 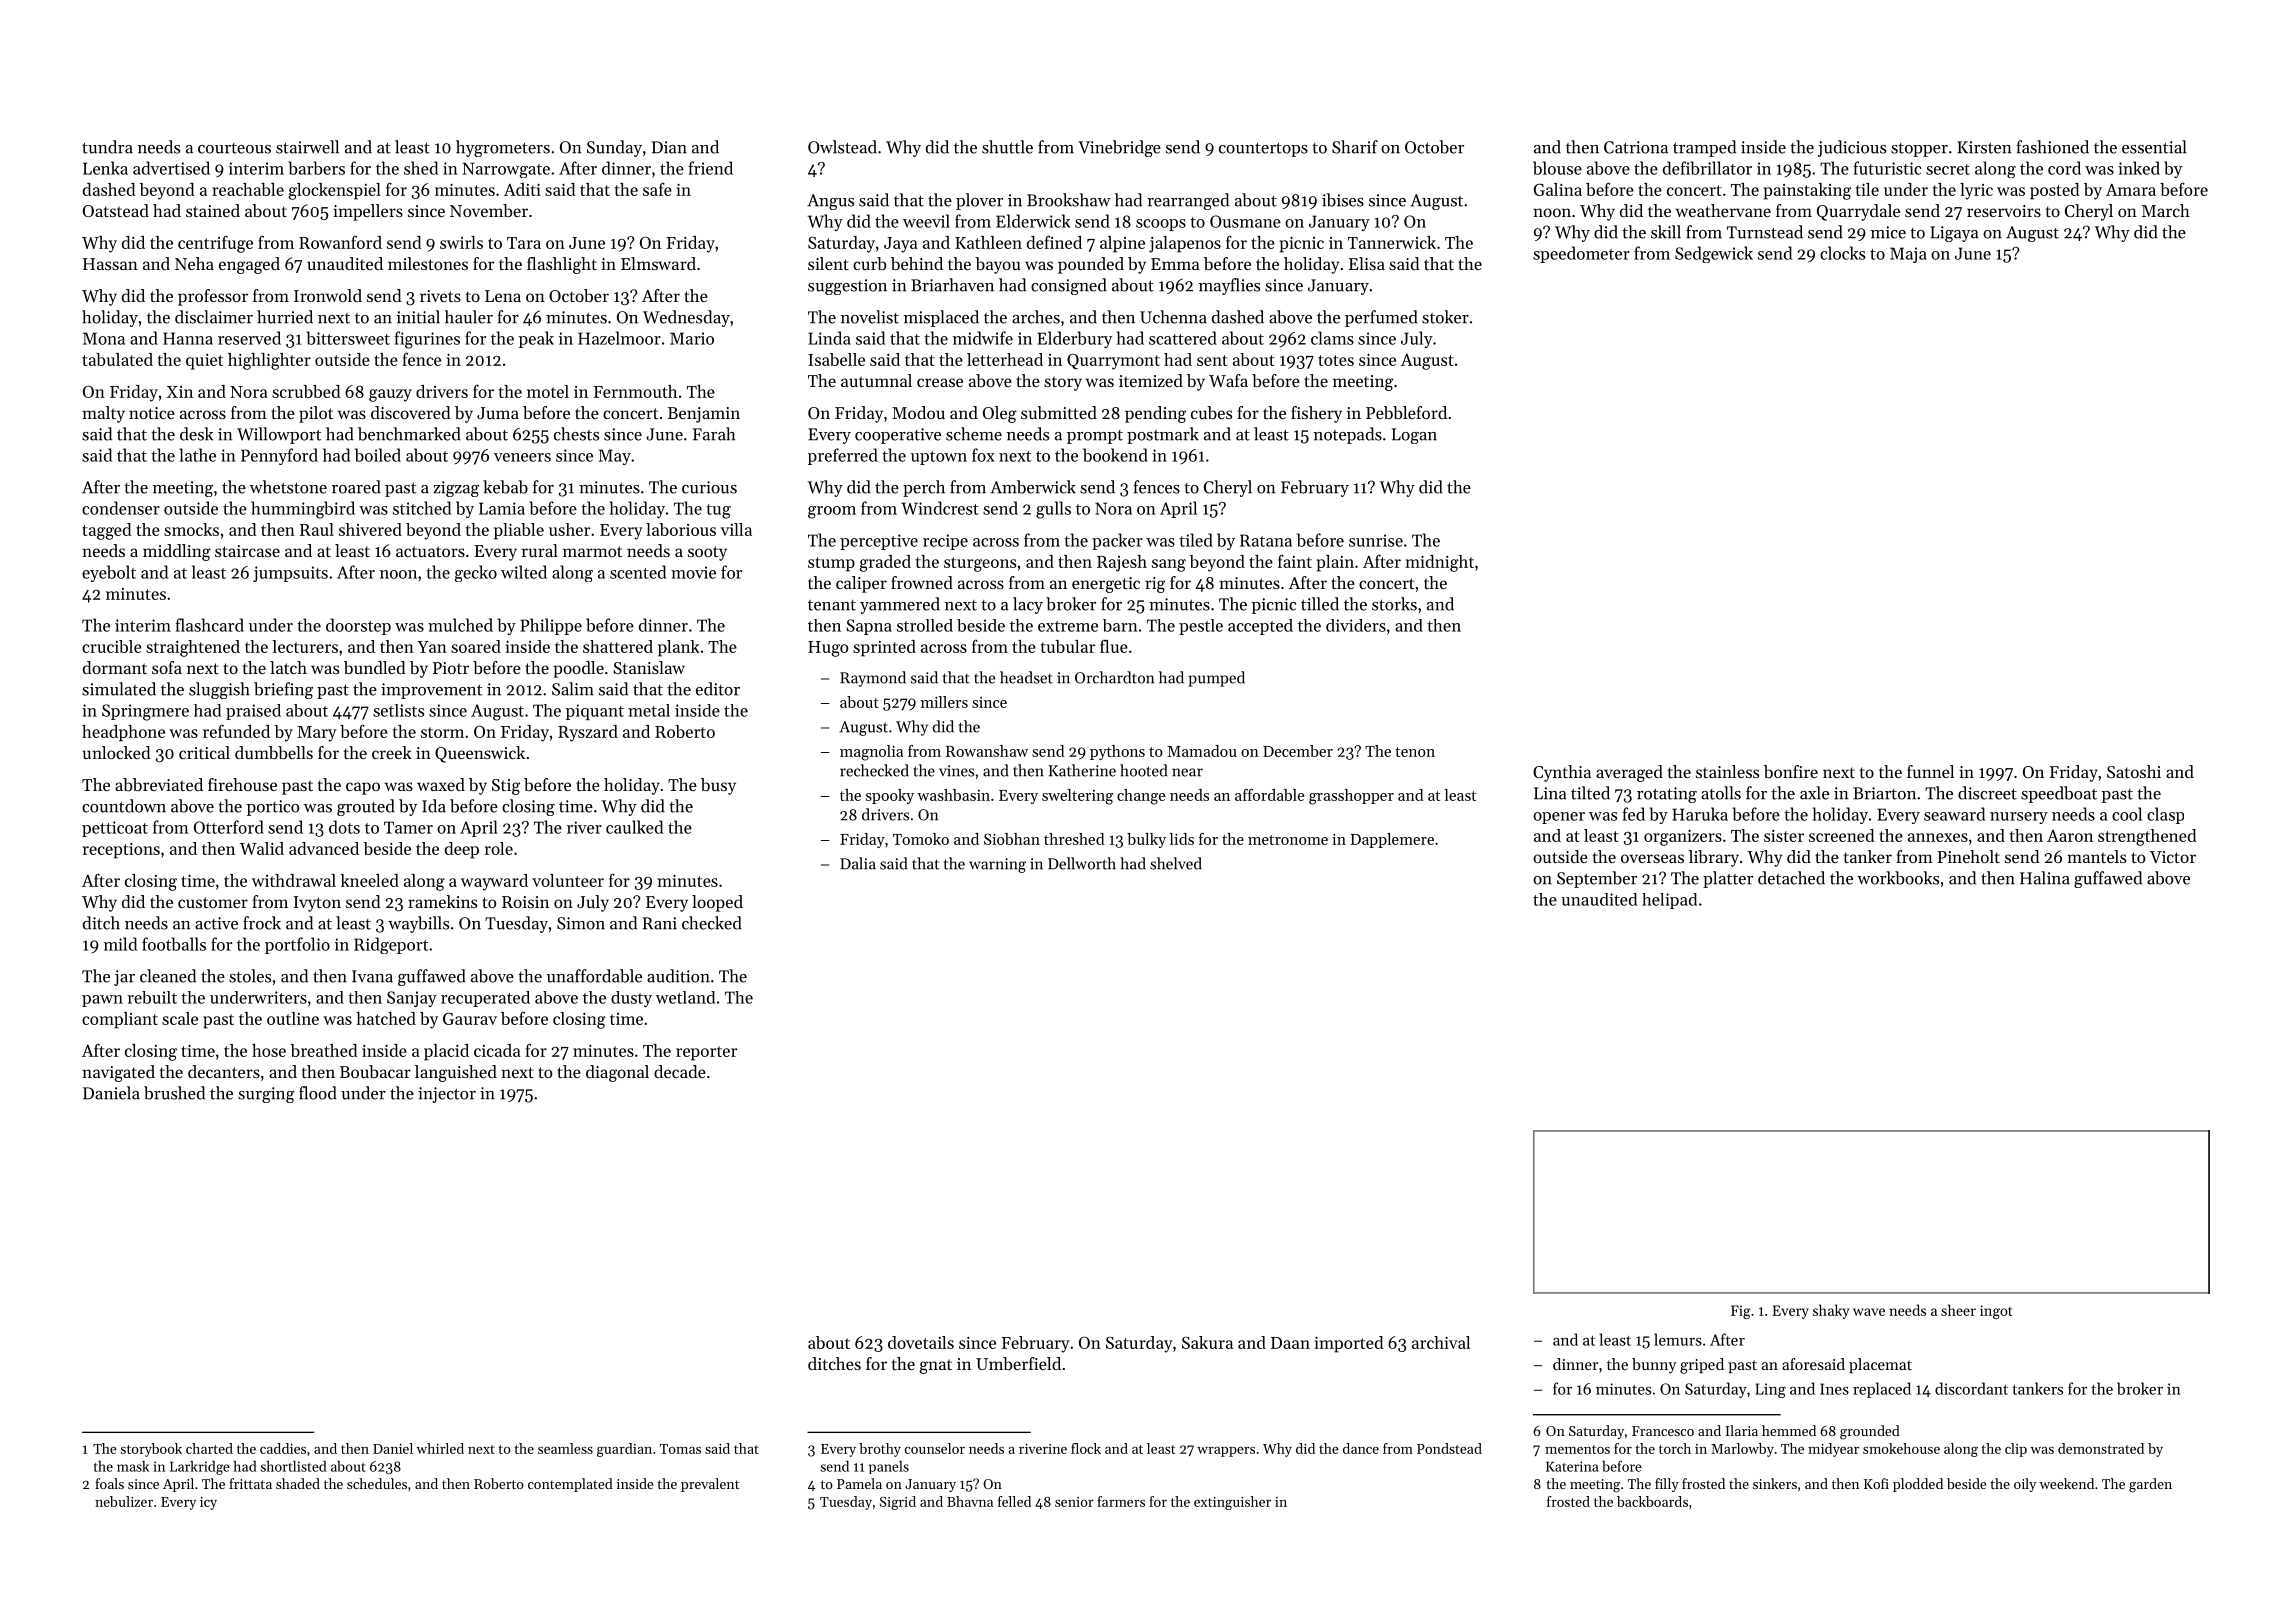 What do you see at coordinates (1414, 436) in the document?
I see `Logan` at bounding box center [1414, 436].
